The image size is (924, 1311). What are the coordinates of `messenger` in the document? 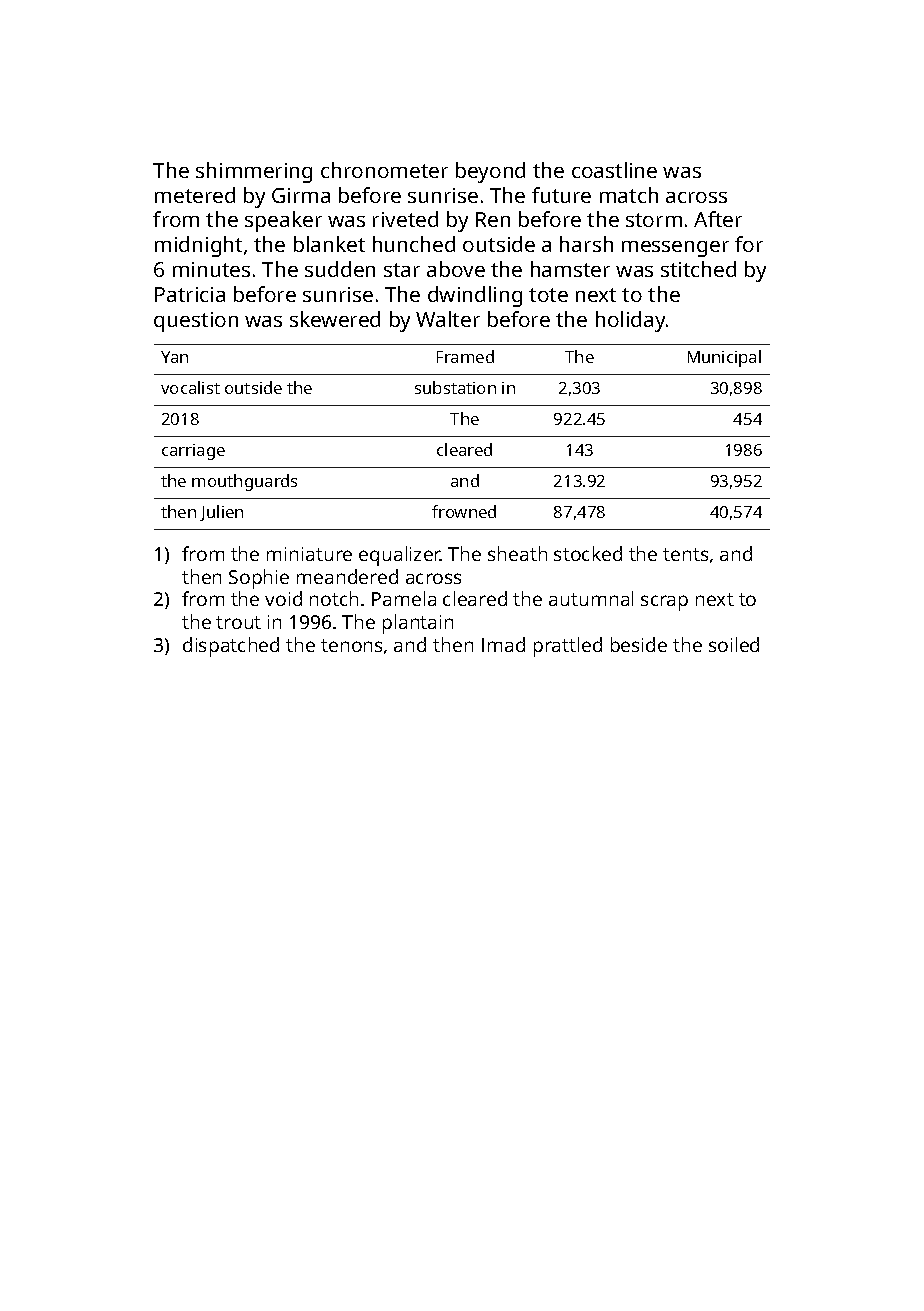 It's located at (675, 249).
